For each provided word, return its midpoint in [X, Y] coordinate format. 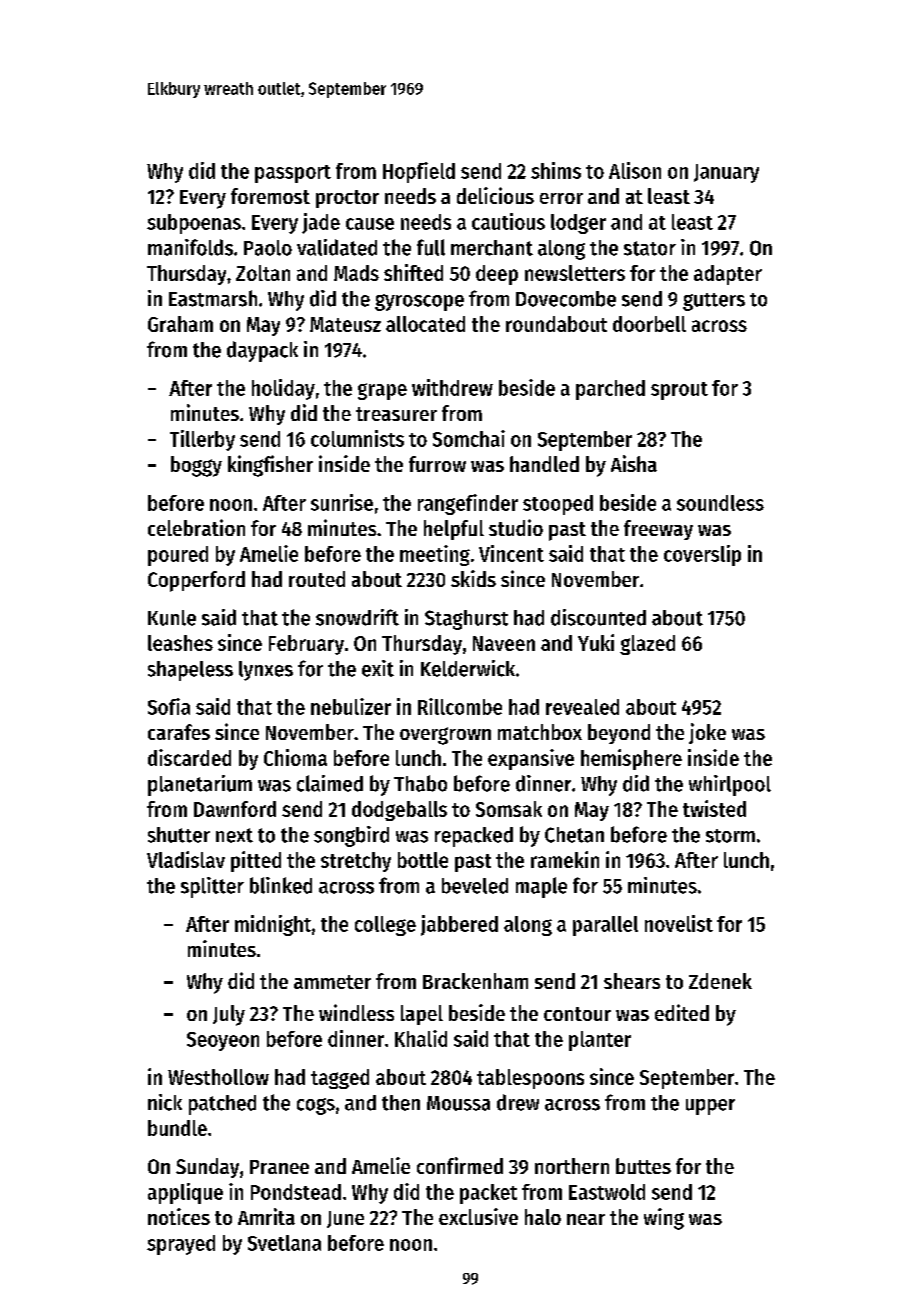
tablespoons [530, 1079]
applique [185, 1193]
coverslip [702, 555]
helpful [454, 530]
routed [317, 579]
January [726, 173]
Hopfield [419, 172]
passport [293, 174]
